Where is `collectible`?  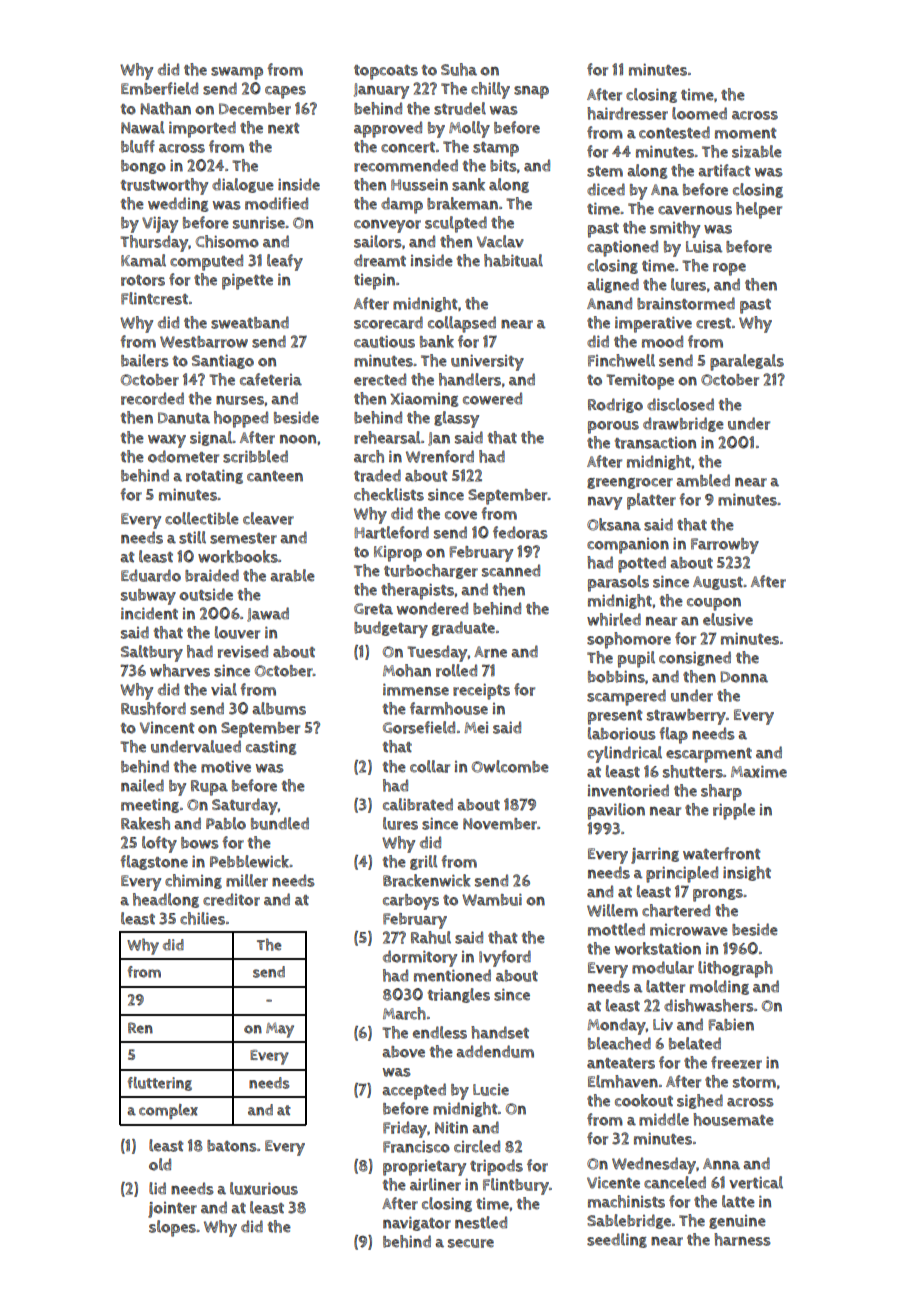 collectible is located at coordinates (202, 518).
